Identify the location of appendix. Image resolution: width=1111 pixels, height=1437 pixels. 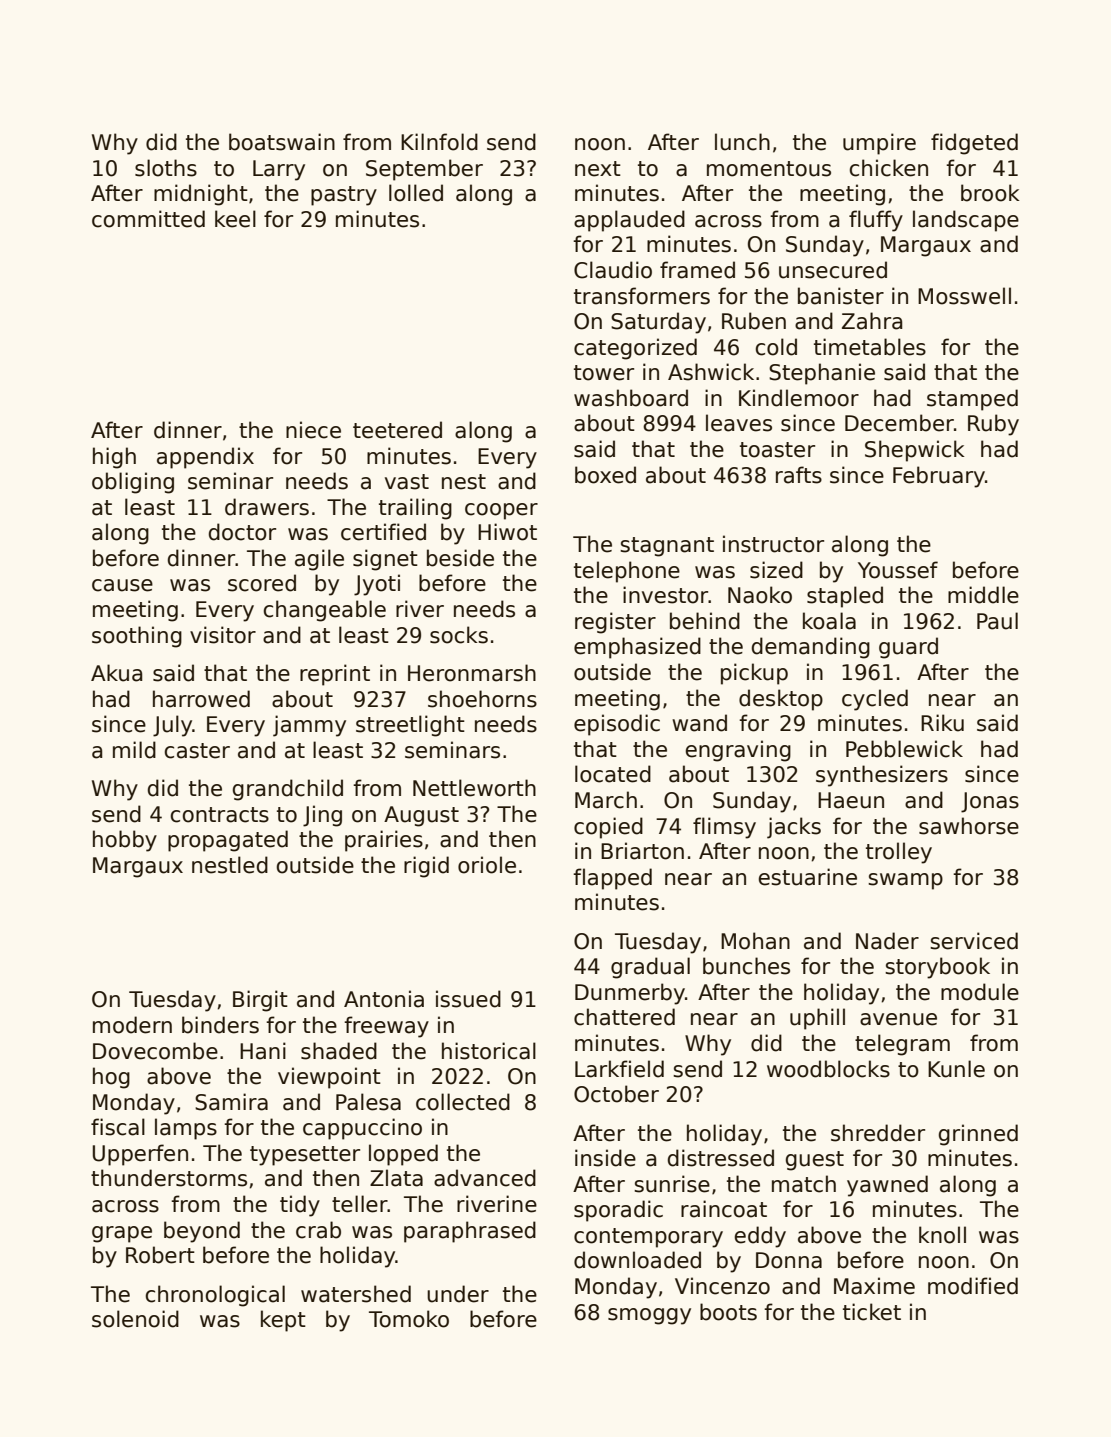
(205, 458).
